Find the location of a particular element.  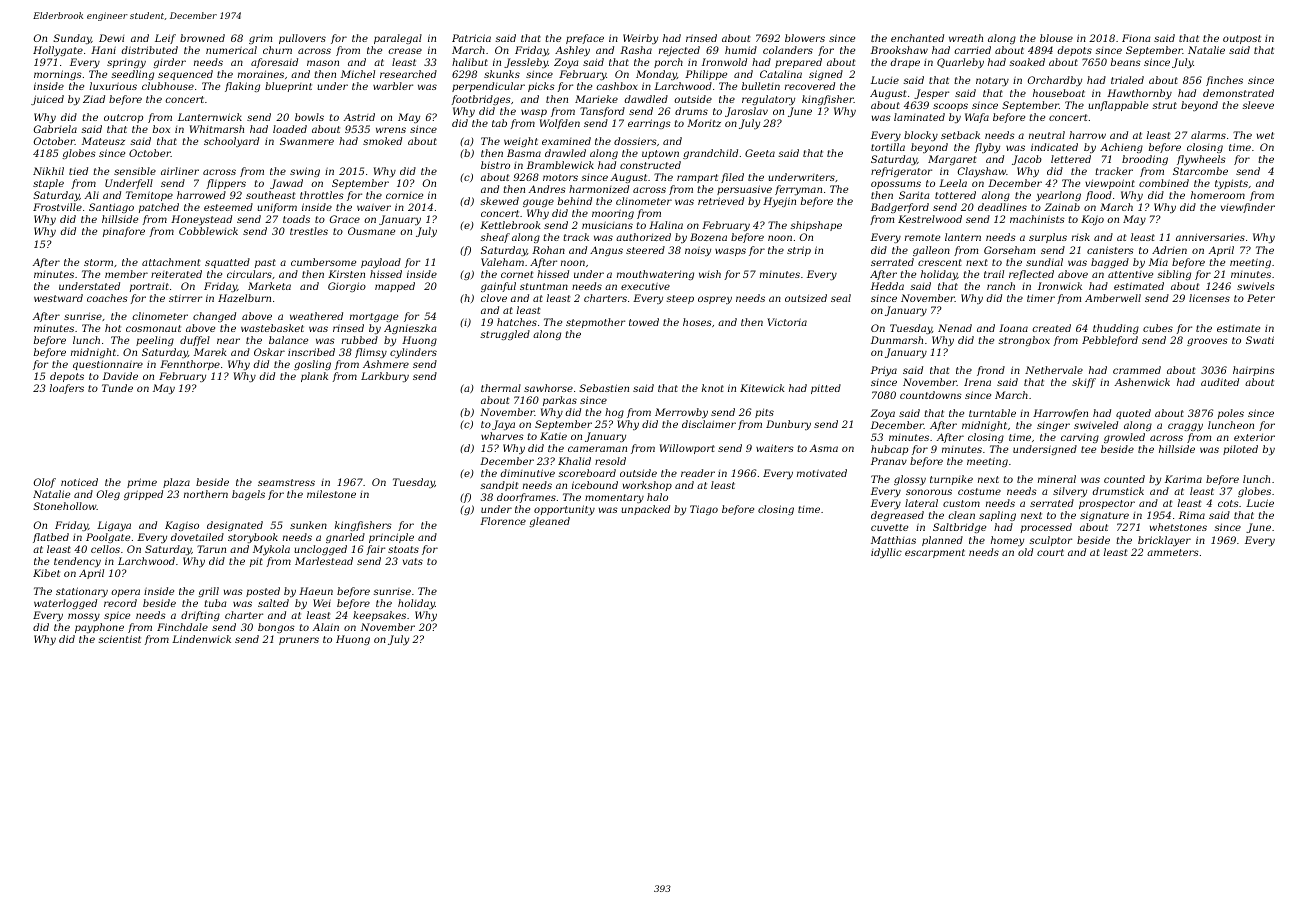

Alain is located at coordinates (325, 627).
